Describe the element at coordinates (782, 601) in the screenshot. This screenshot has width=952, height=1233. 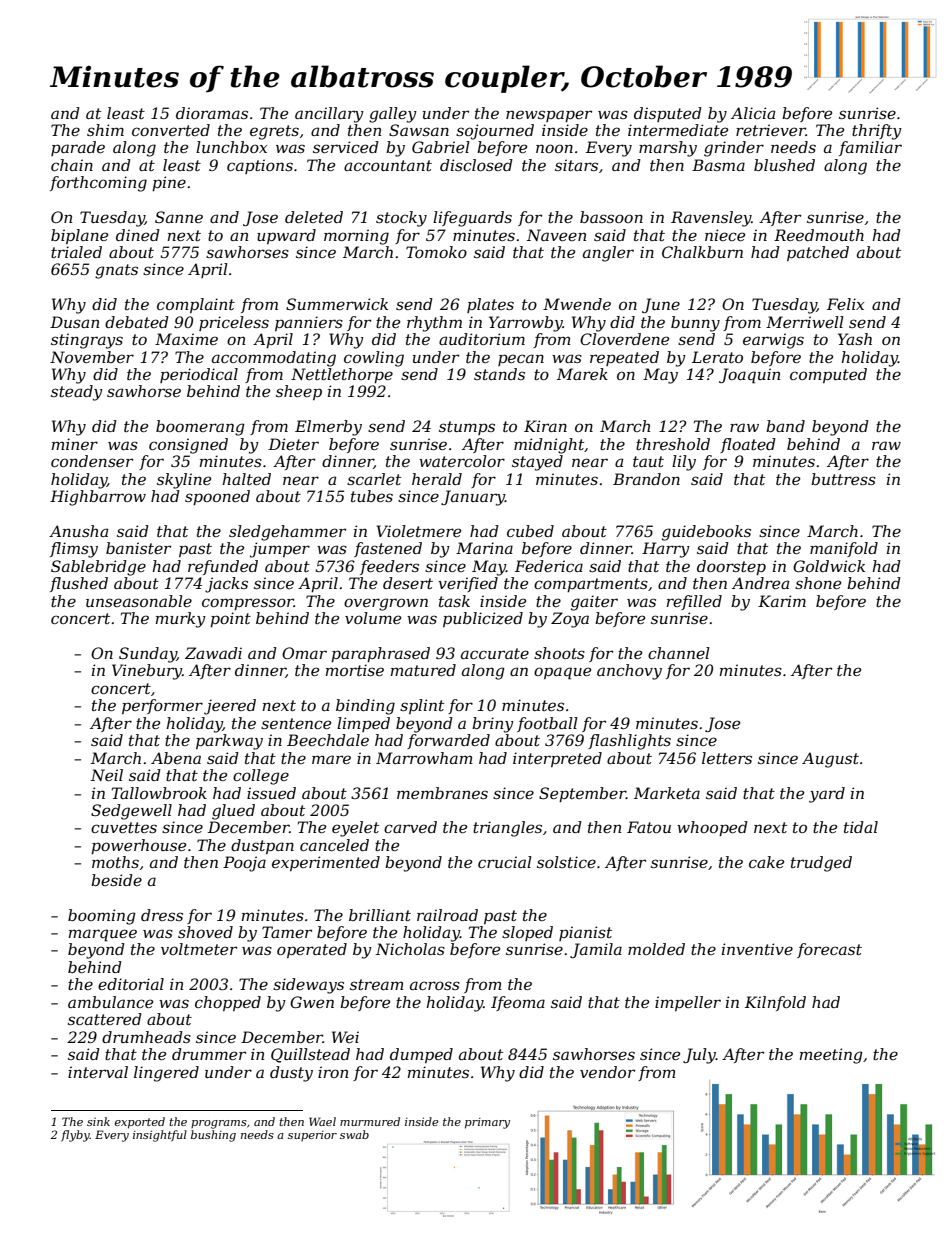
I see `Karim` at that location.
